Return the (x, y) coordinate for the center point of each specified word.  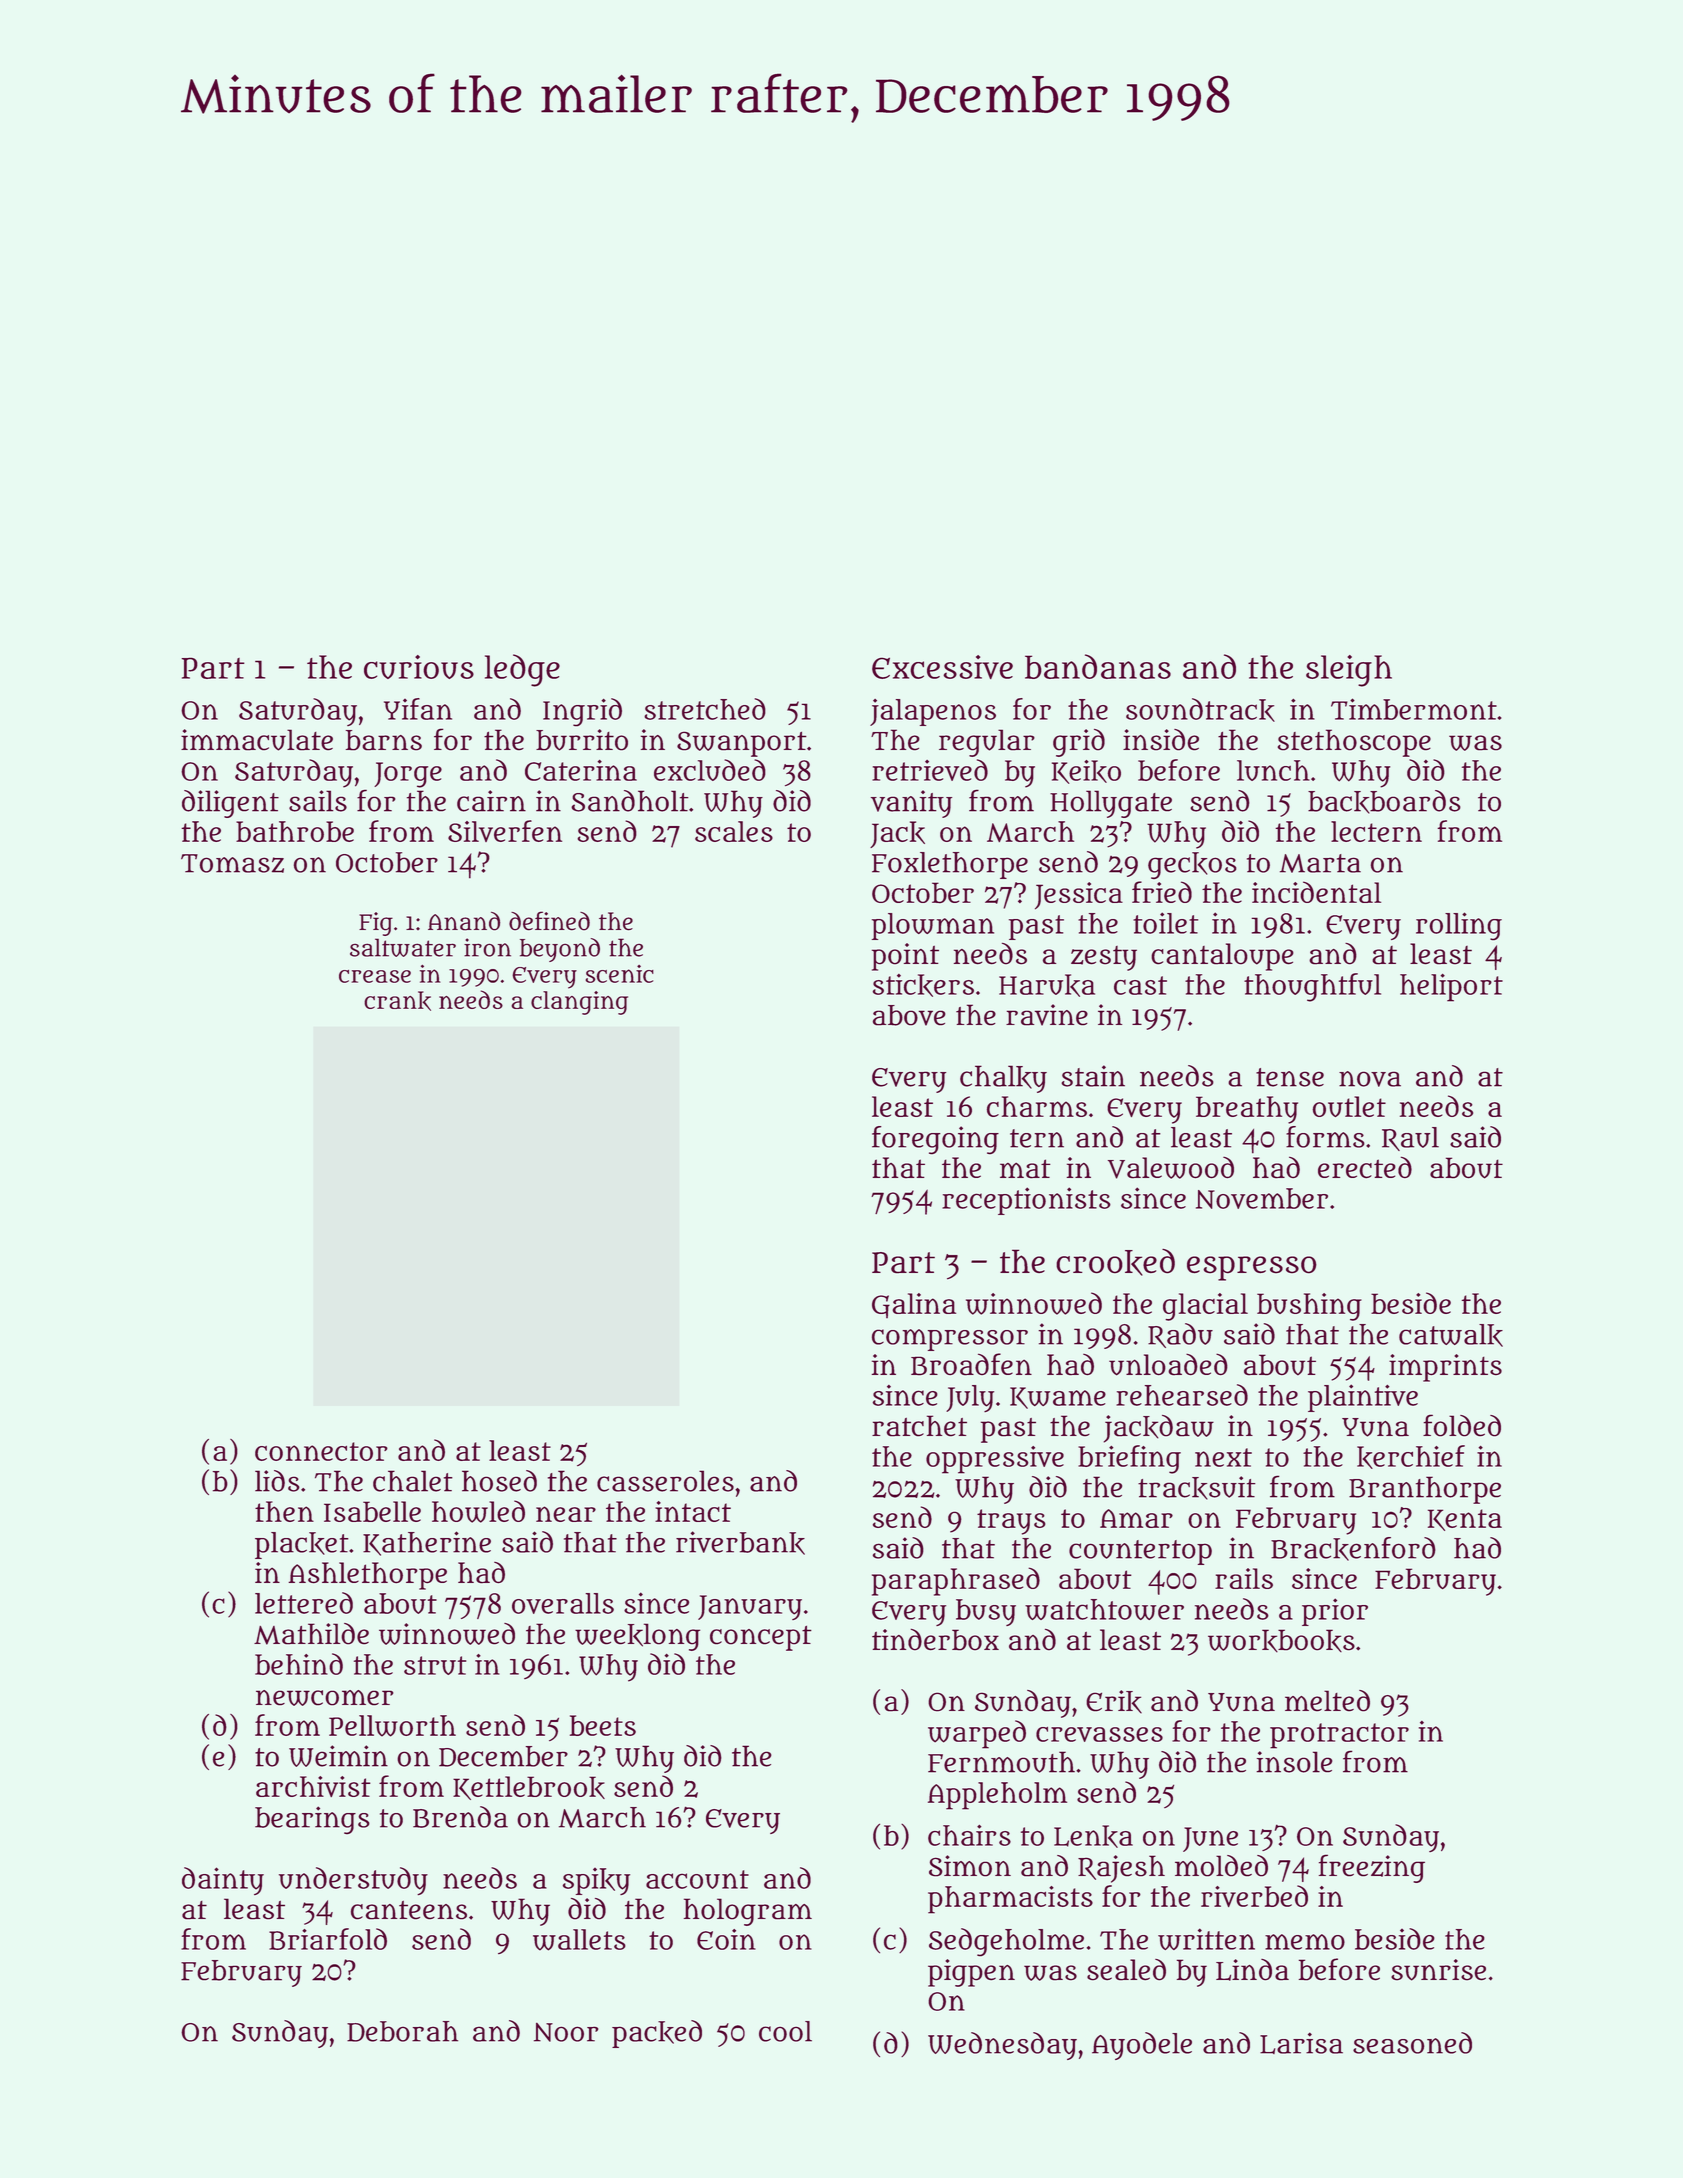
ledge (522, 670)
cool (785, 2031)
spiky (596, 1881)
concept (761, 1638)
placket (302, 1545)
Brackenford (1353, 1549)
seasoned (1412, 2043)
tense (1290, 1077)
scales (734, 831)
